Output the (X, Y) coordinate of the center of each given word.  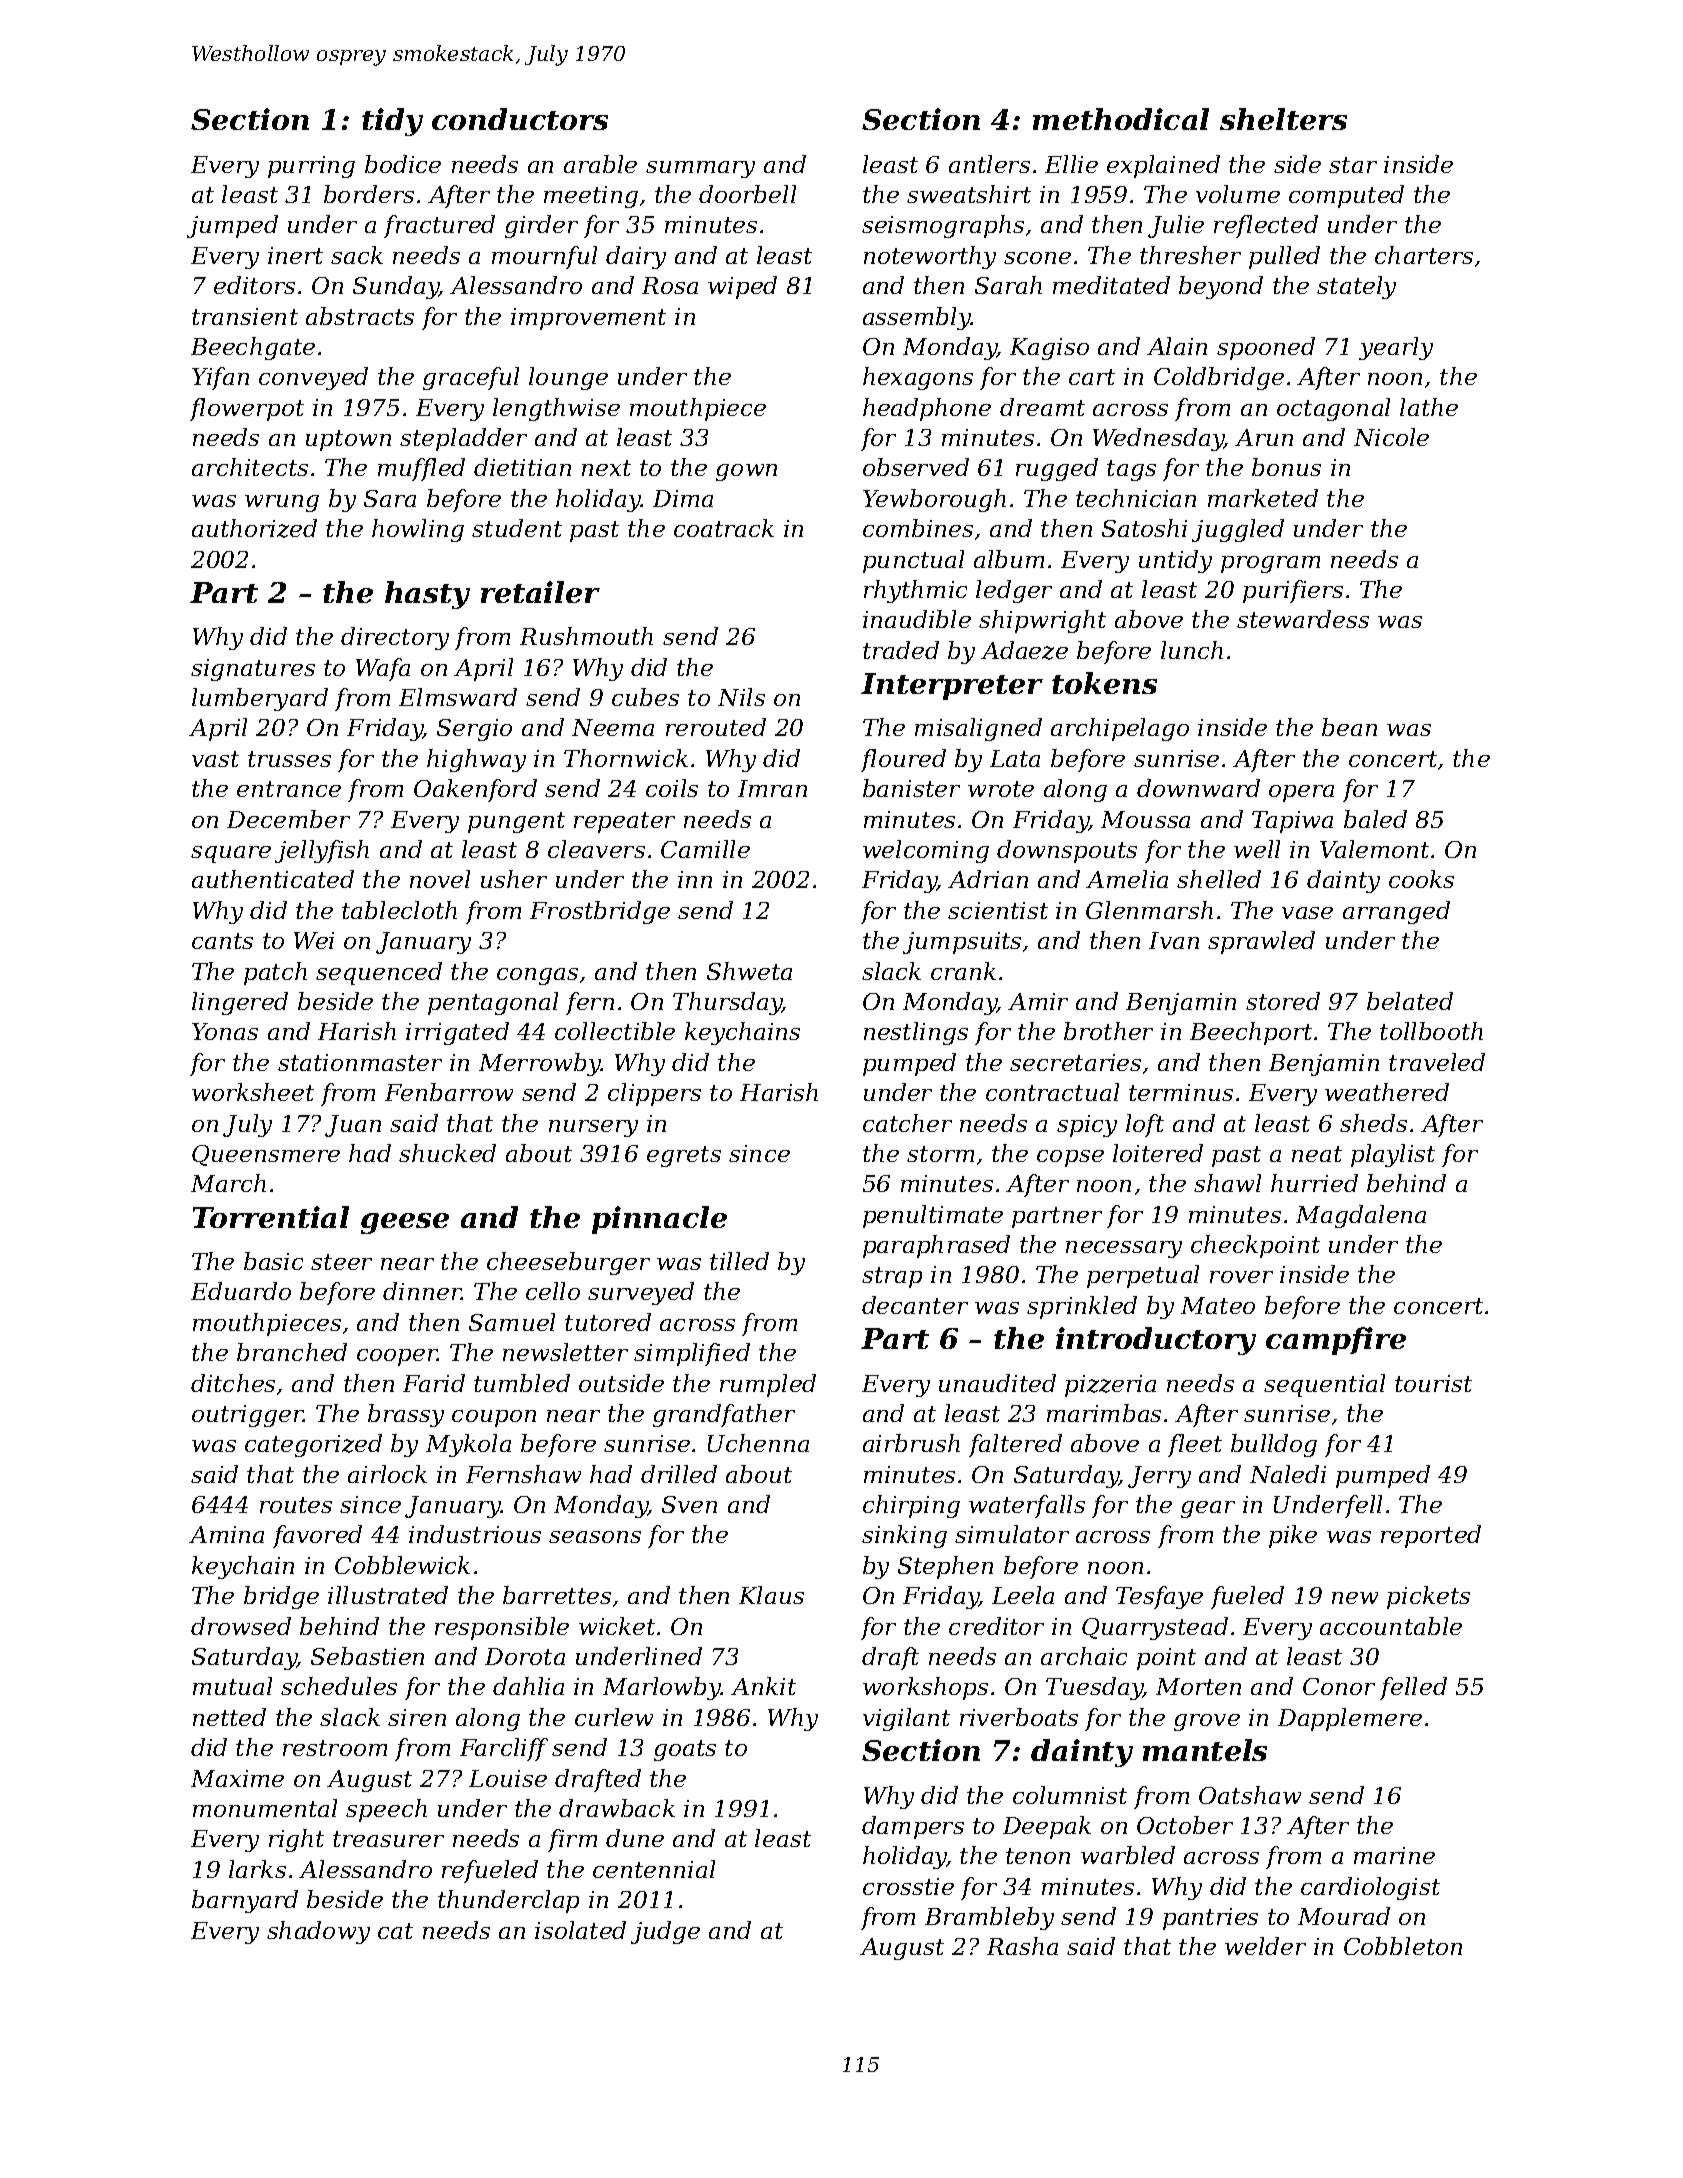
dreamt (1042, 407)
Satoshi (1144, 528)
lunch (1192, 650)
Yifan (220, 378)
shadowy (318, 1932)
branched (292, 1352)
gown (746, 472)
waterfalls (1027, 1506)
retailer (540, 592)
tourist (1433, 1383)
